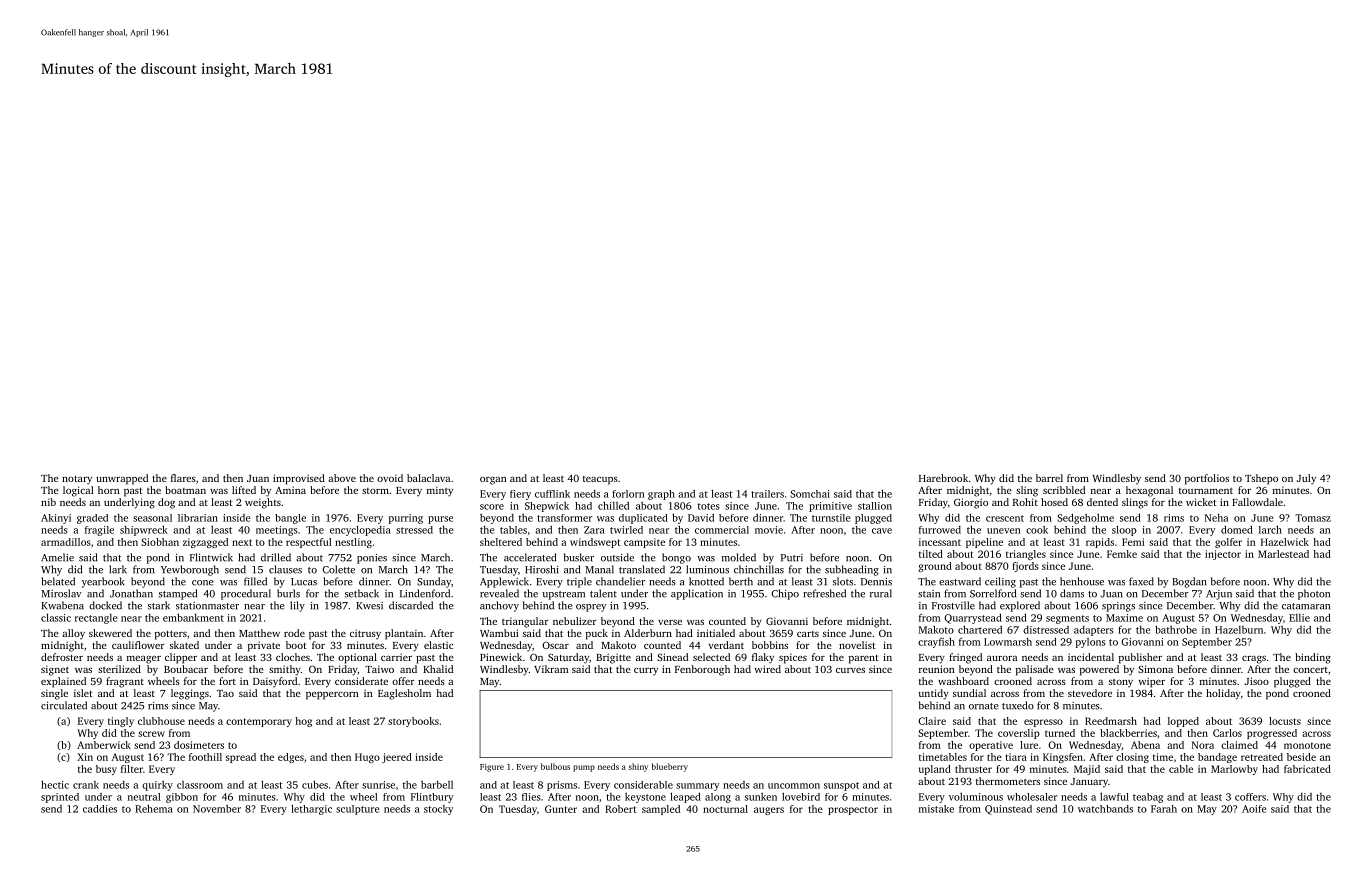  What do you see at coordinates (991, 746) in the image?
I see `operative` at bounding box center [991, 746].
